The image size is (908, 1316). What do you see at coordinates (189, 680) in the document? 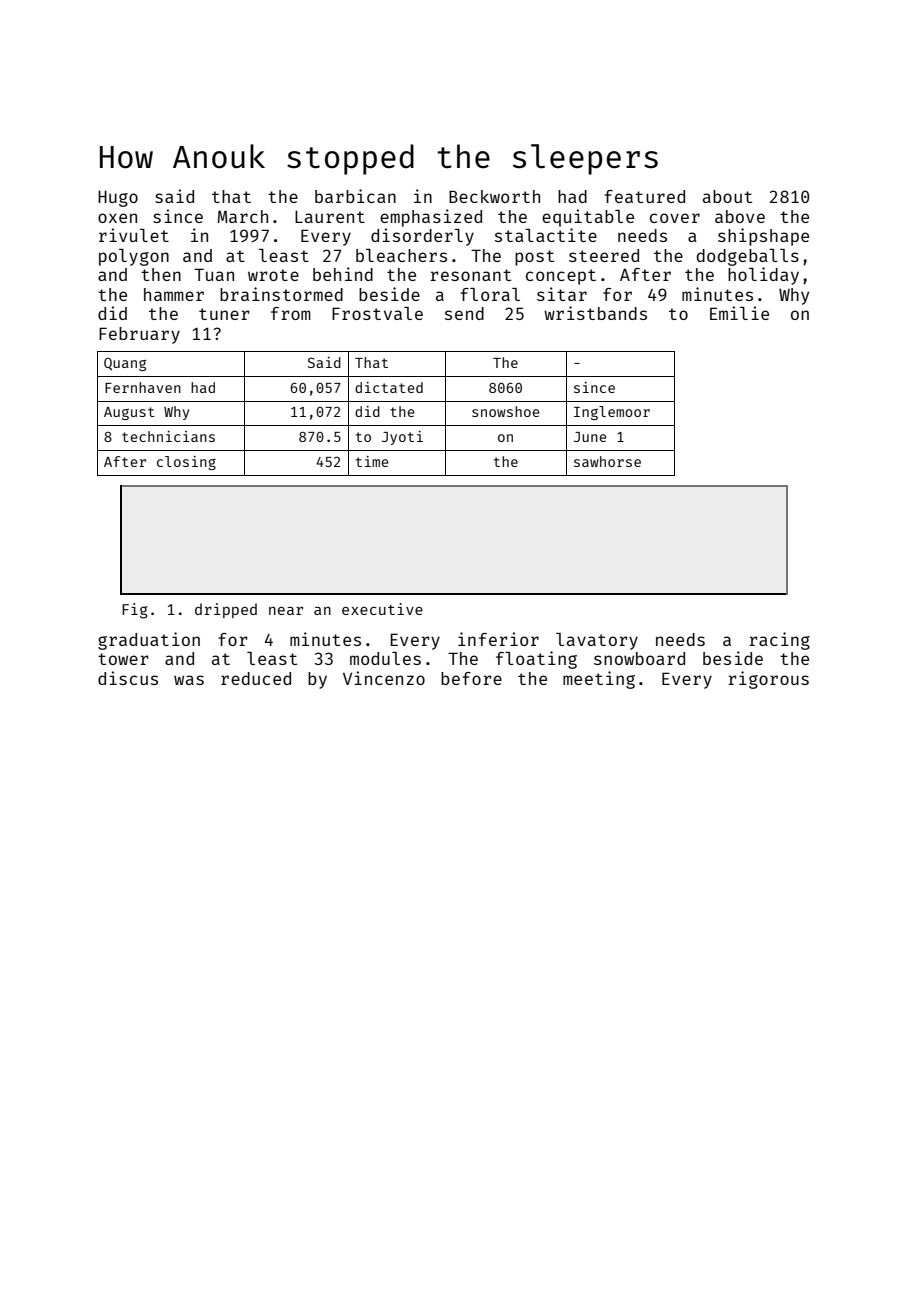
I see `was` at bounding box center [189, 680].
